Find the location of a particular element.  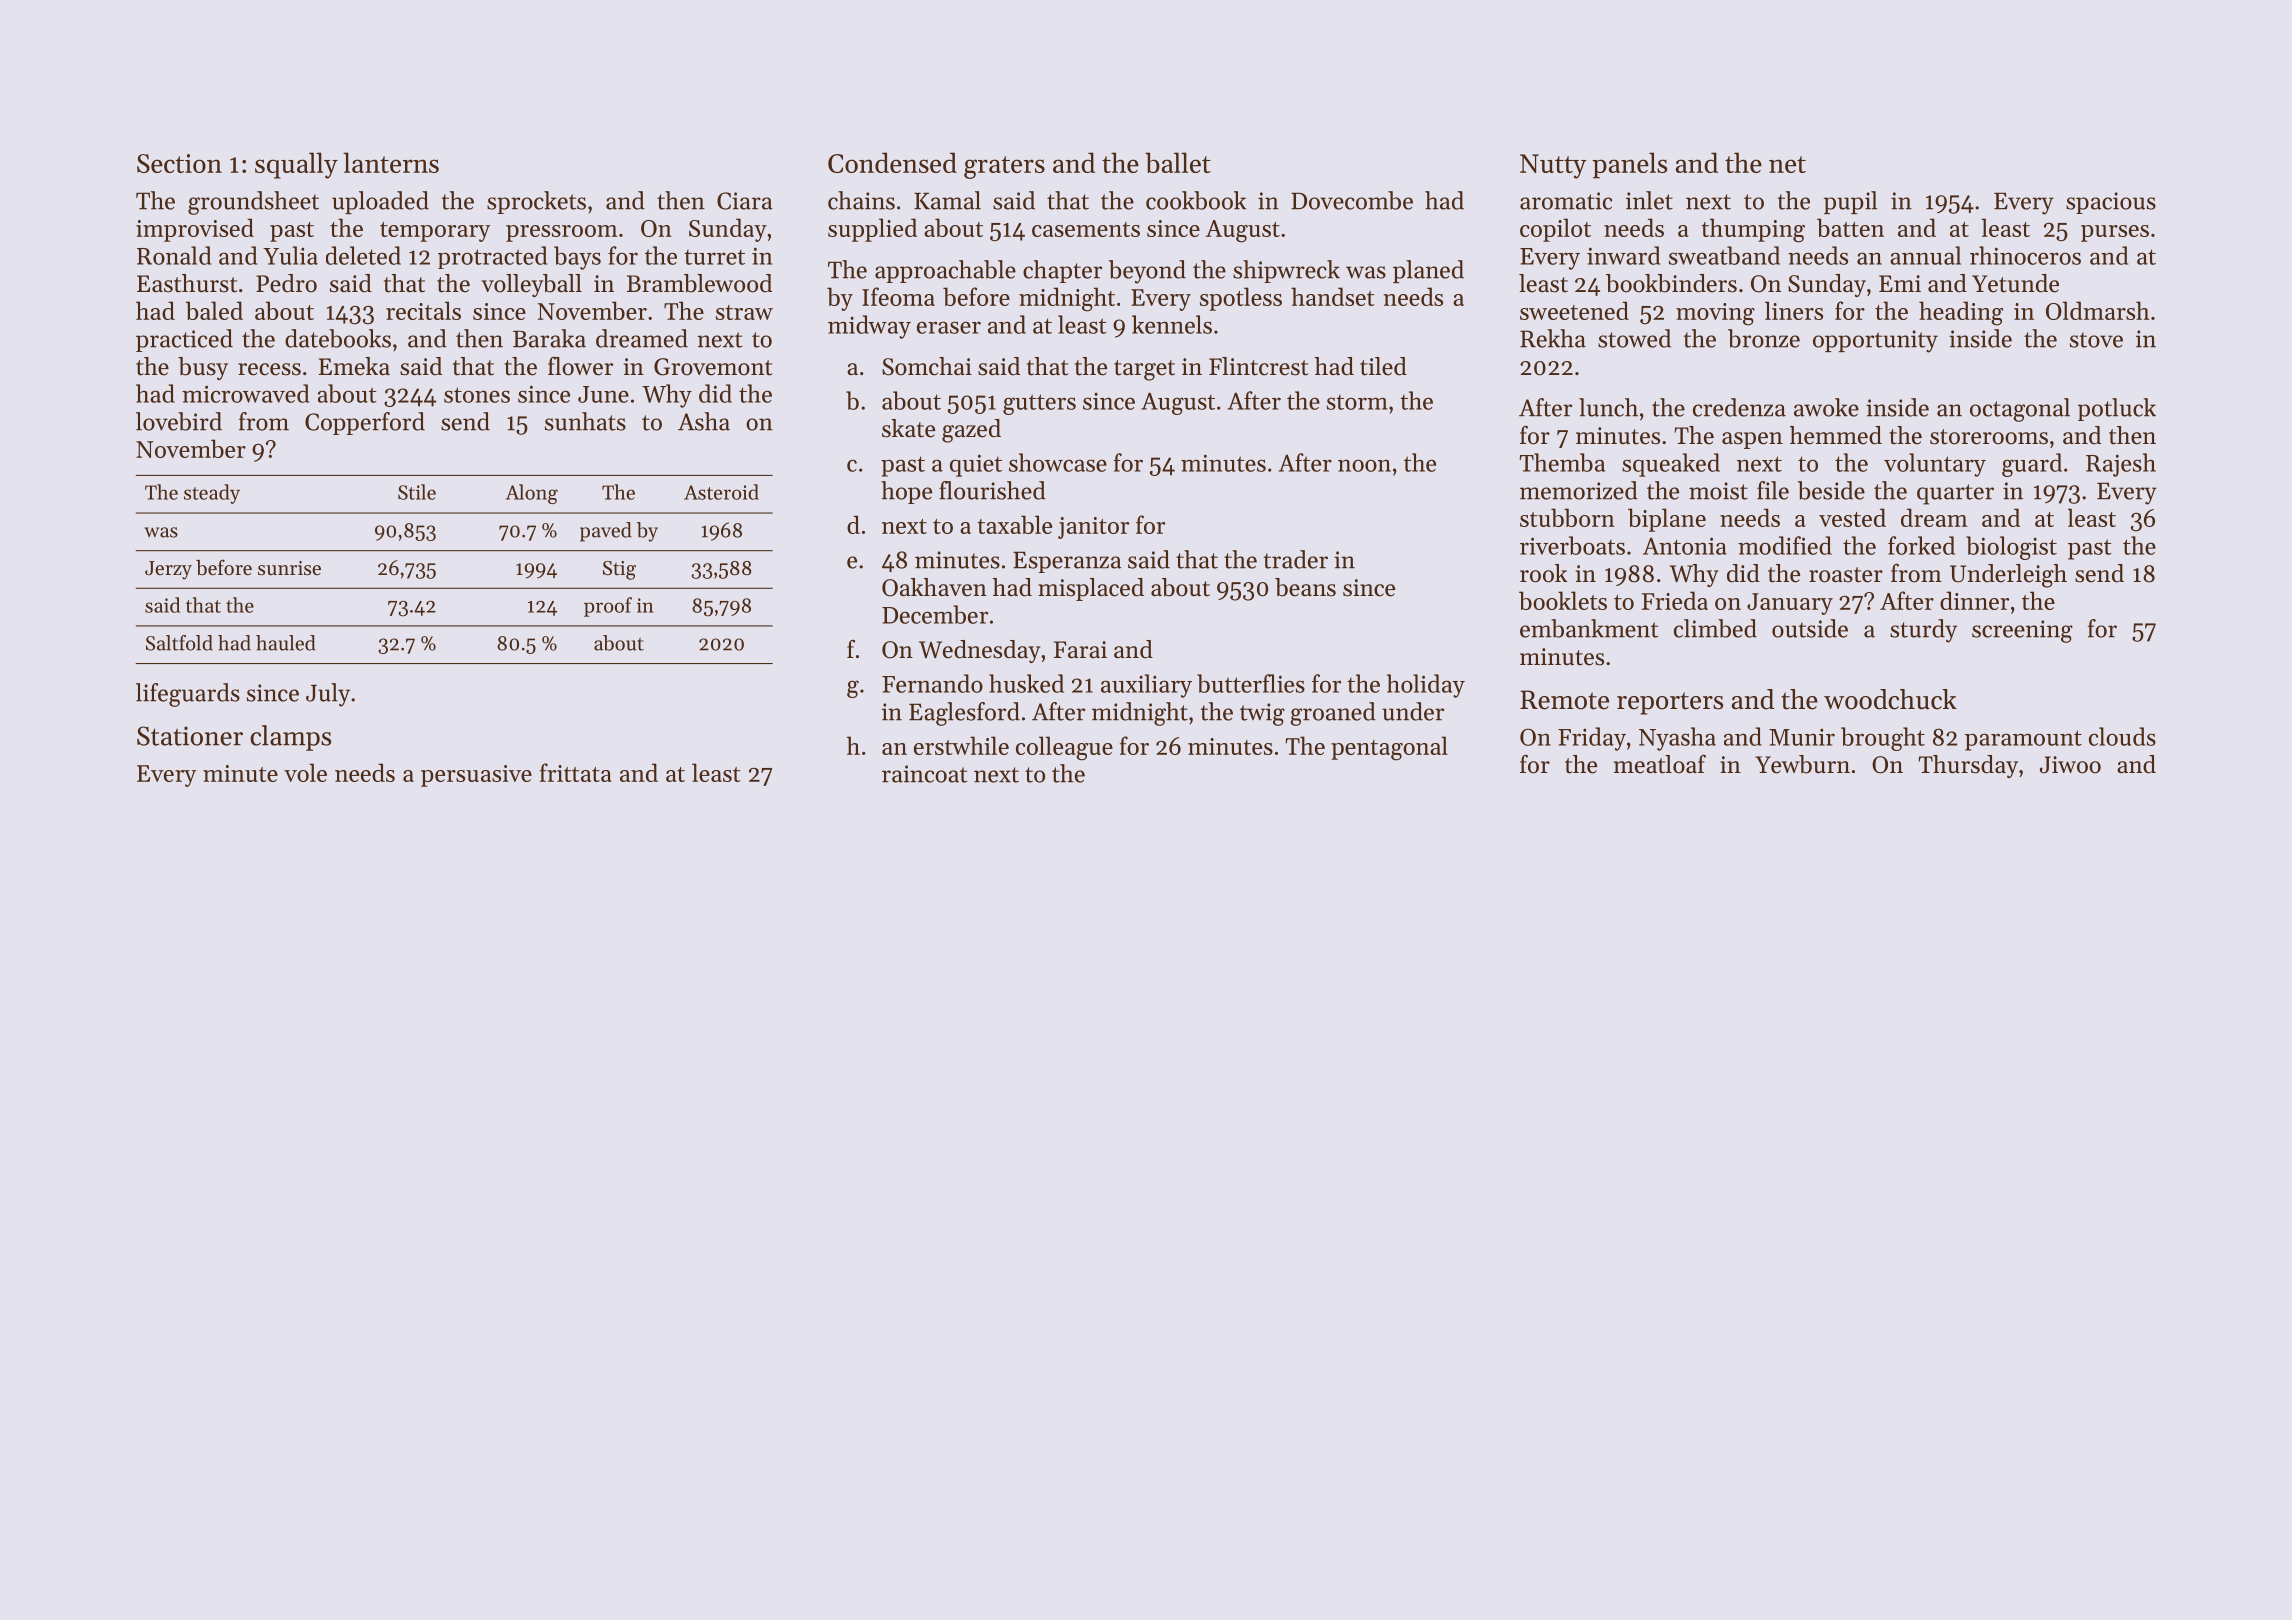

Stig is located at coordinates (619, 570).
